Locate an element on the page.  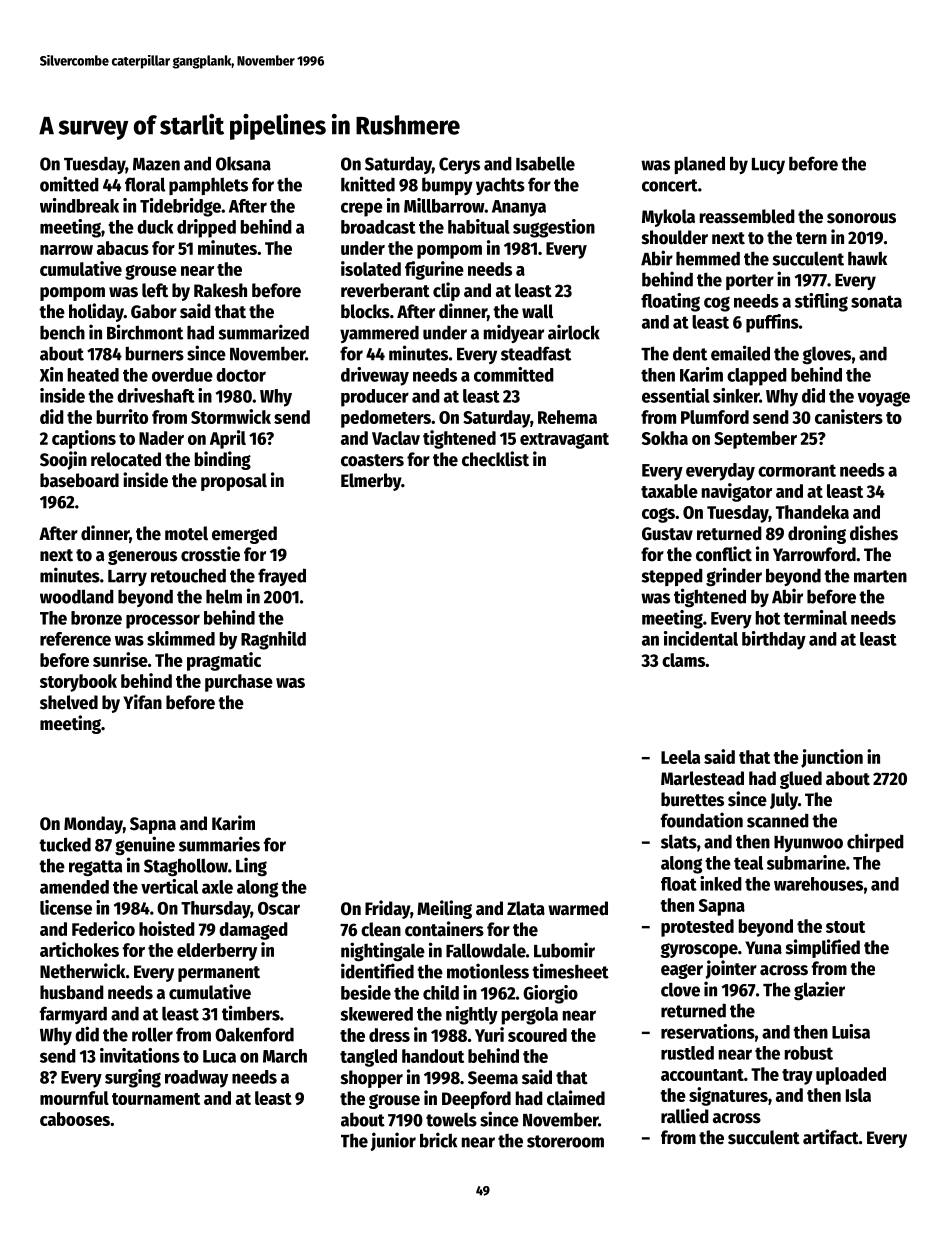
hawk is located at coordinates (867, 258).
